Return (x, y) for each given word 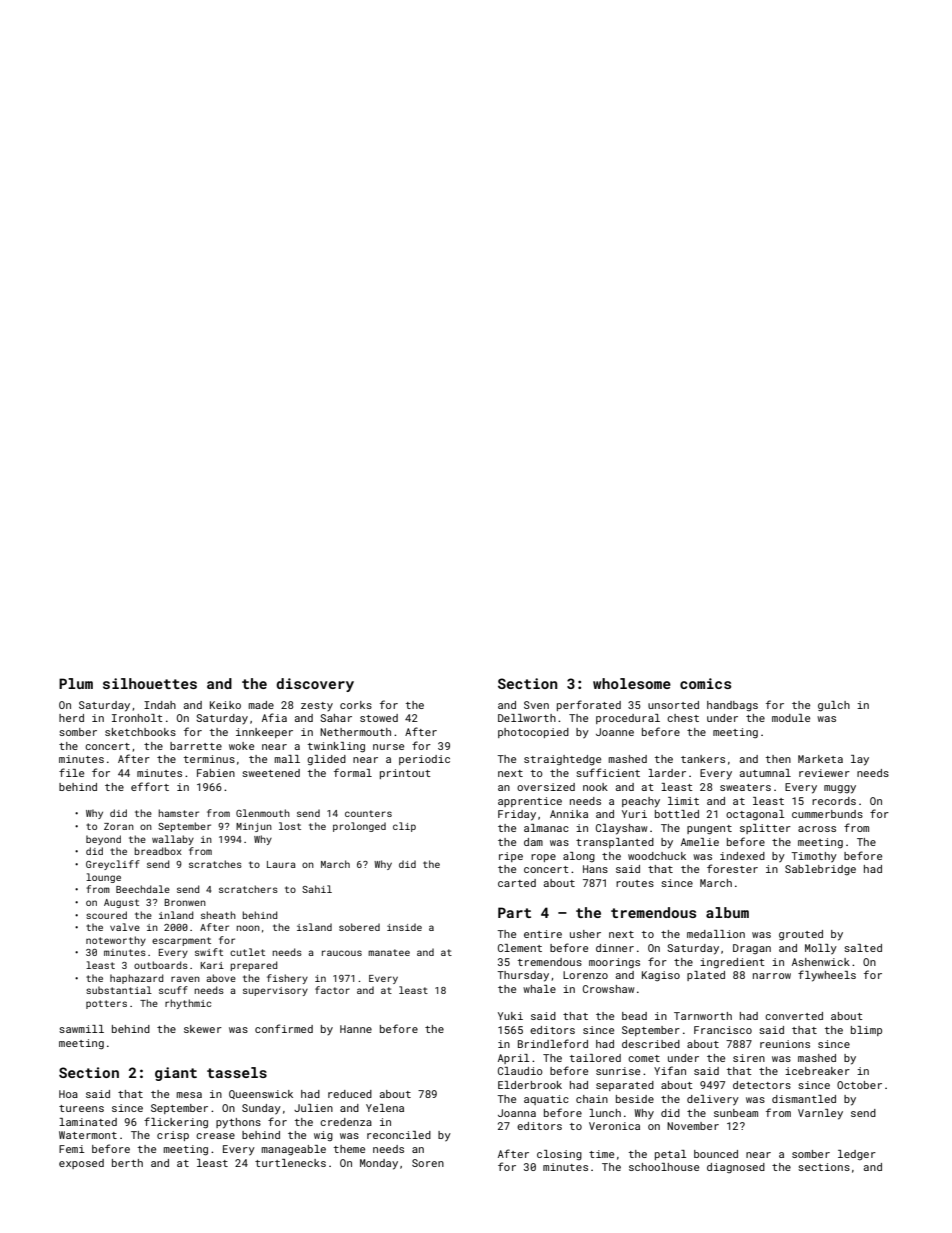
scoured (106, 915)
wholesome (632, 683)
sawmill (81, 1029)
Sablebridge (820, 870)
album (727, 912)
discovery (315, 685)
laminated (88, 1122)
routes (635, 883)
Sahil (317, 889)
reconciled (399, 1135)
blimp (866, 1031)
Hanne (356, 1029)
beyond (103, 840)
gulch (834, 706)
